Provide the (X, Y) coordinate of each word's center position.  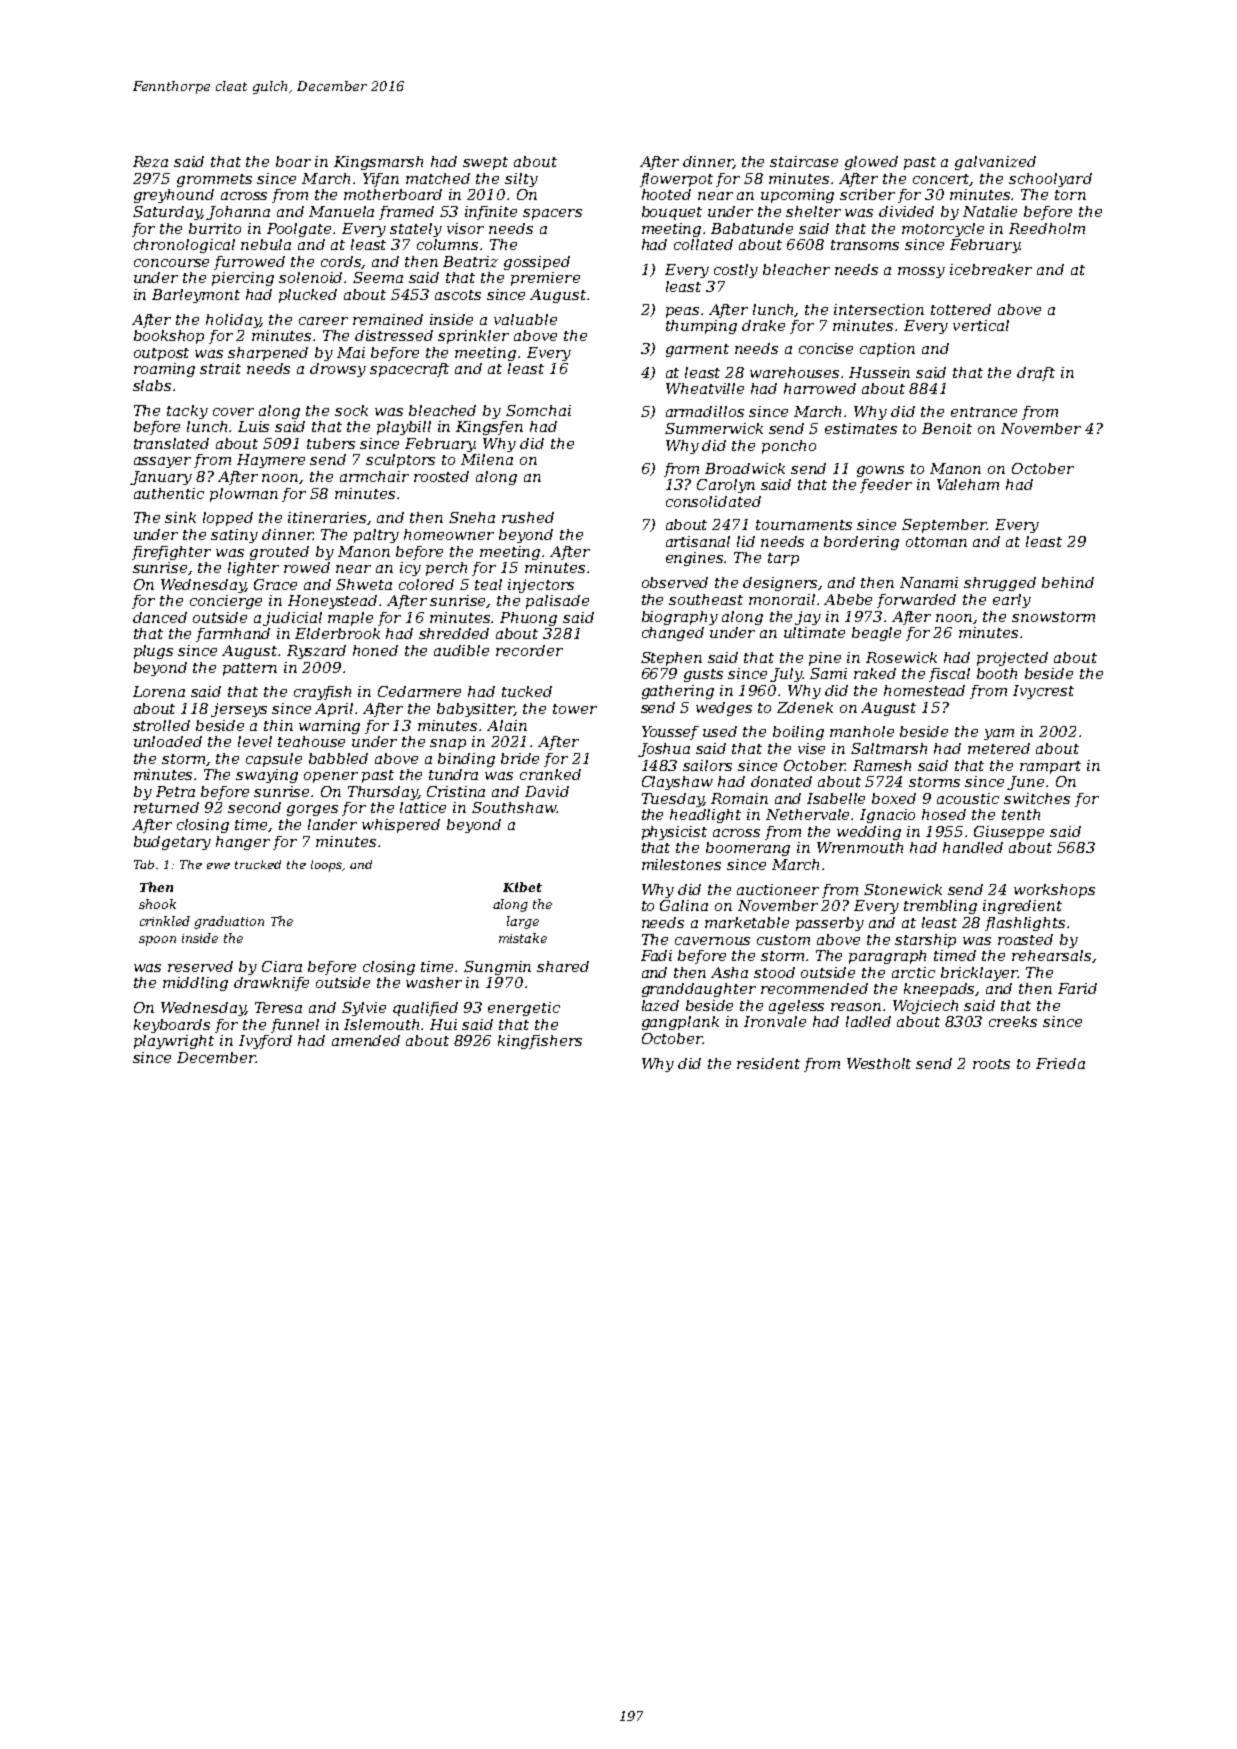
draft (1036, 374)
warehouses (794, 372)
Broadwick (745, 468)
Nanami (929, 582)
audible (461, 650)
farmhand (233, 635)
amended (366, 1040)
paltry (376, 536)
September (944, 526)
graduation (229, 922)
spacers (552, 214)
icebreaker (991, 269)
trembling (940, 907)
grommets (214, 180)
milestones (681, 864)
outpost (161, 354)
